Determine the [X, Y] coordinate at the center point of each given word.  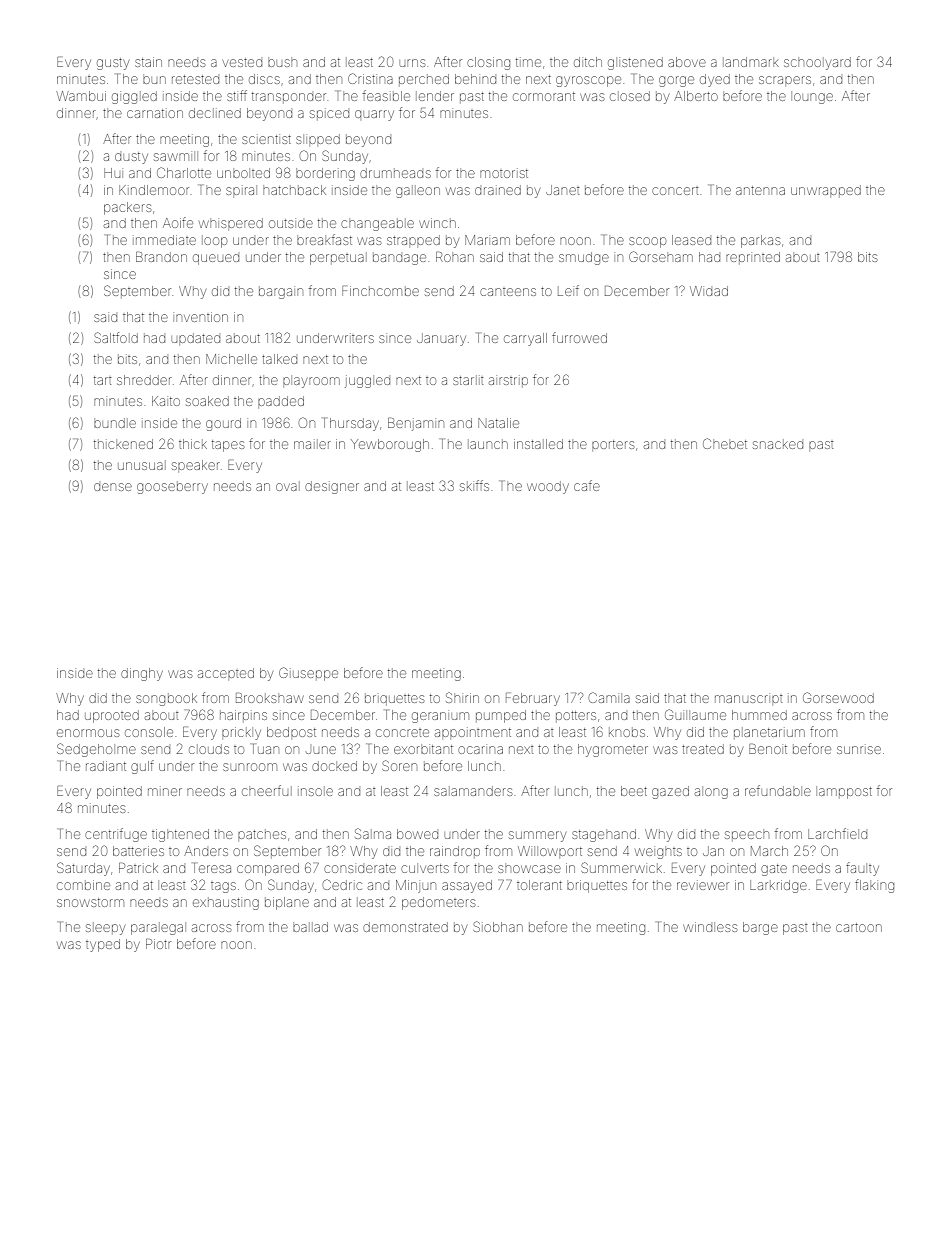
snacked [778, 445]
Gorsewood [838, 697]
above [687, 62]
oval [286, 487]
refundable [778, 790]
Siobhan [498, 926]
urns [412, 63]
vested [242, 62]
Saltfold [116, 337]
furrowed [579, 337]
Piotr [158, 944]
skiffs [474, 485]
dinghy [142, 674]
